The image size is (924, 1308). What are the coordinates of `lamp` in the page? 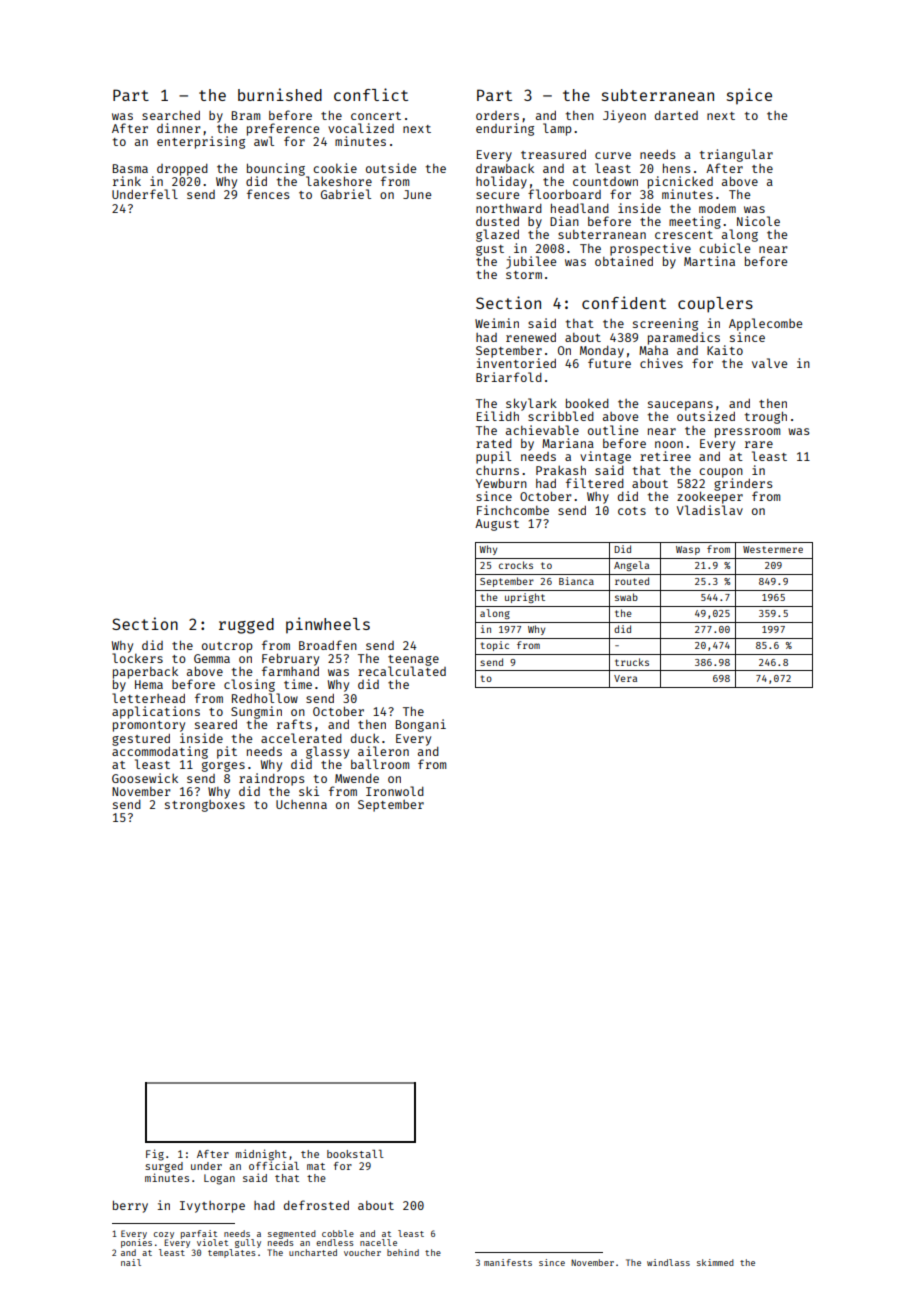 It's located at (557, 129).
